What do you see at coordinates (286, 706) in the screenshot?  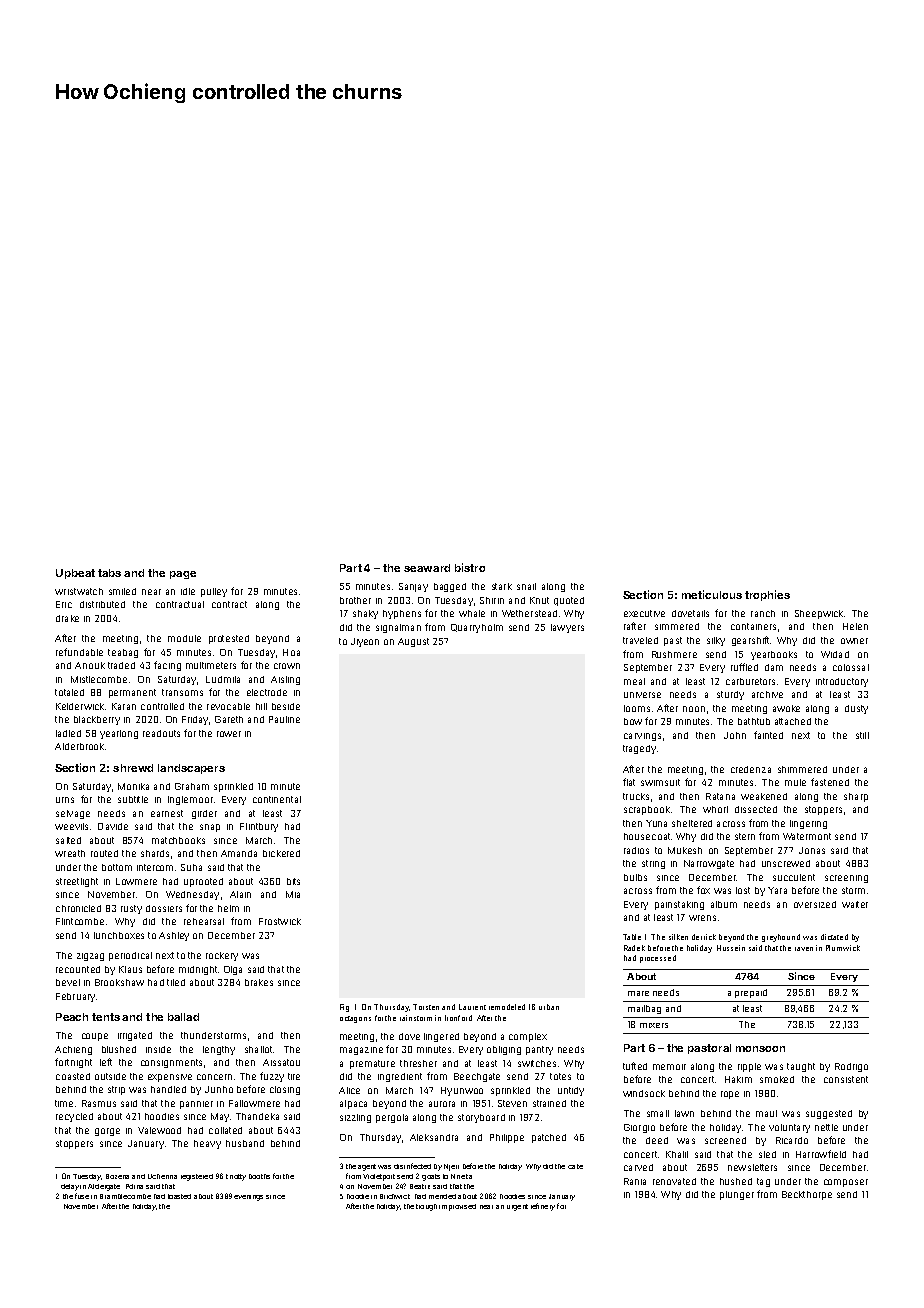 I see `beside` at bounding box center [286, 706].
